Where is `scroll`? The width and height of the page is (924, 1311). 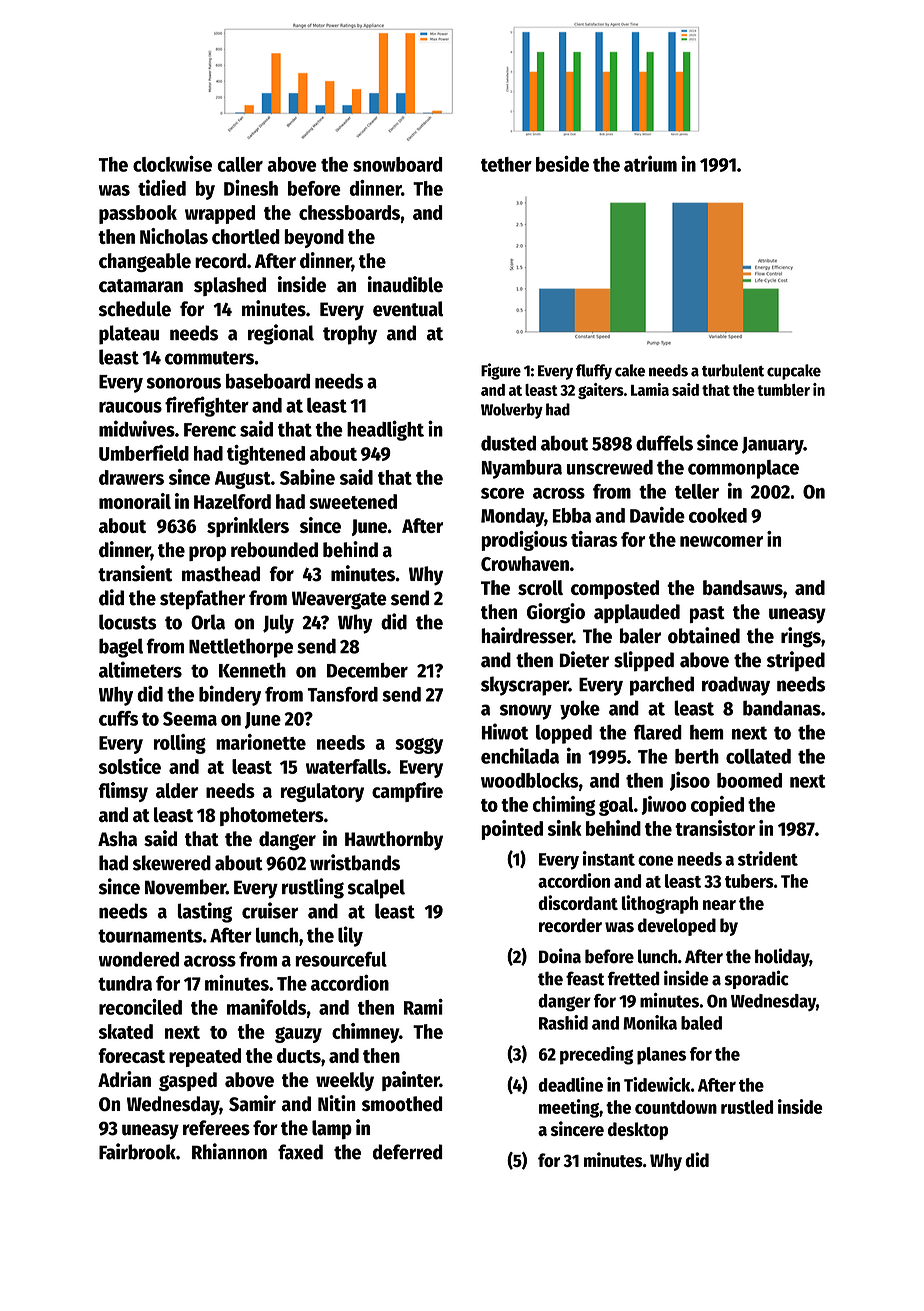 scroll is located at coordinates (540, 587).
